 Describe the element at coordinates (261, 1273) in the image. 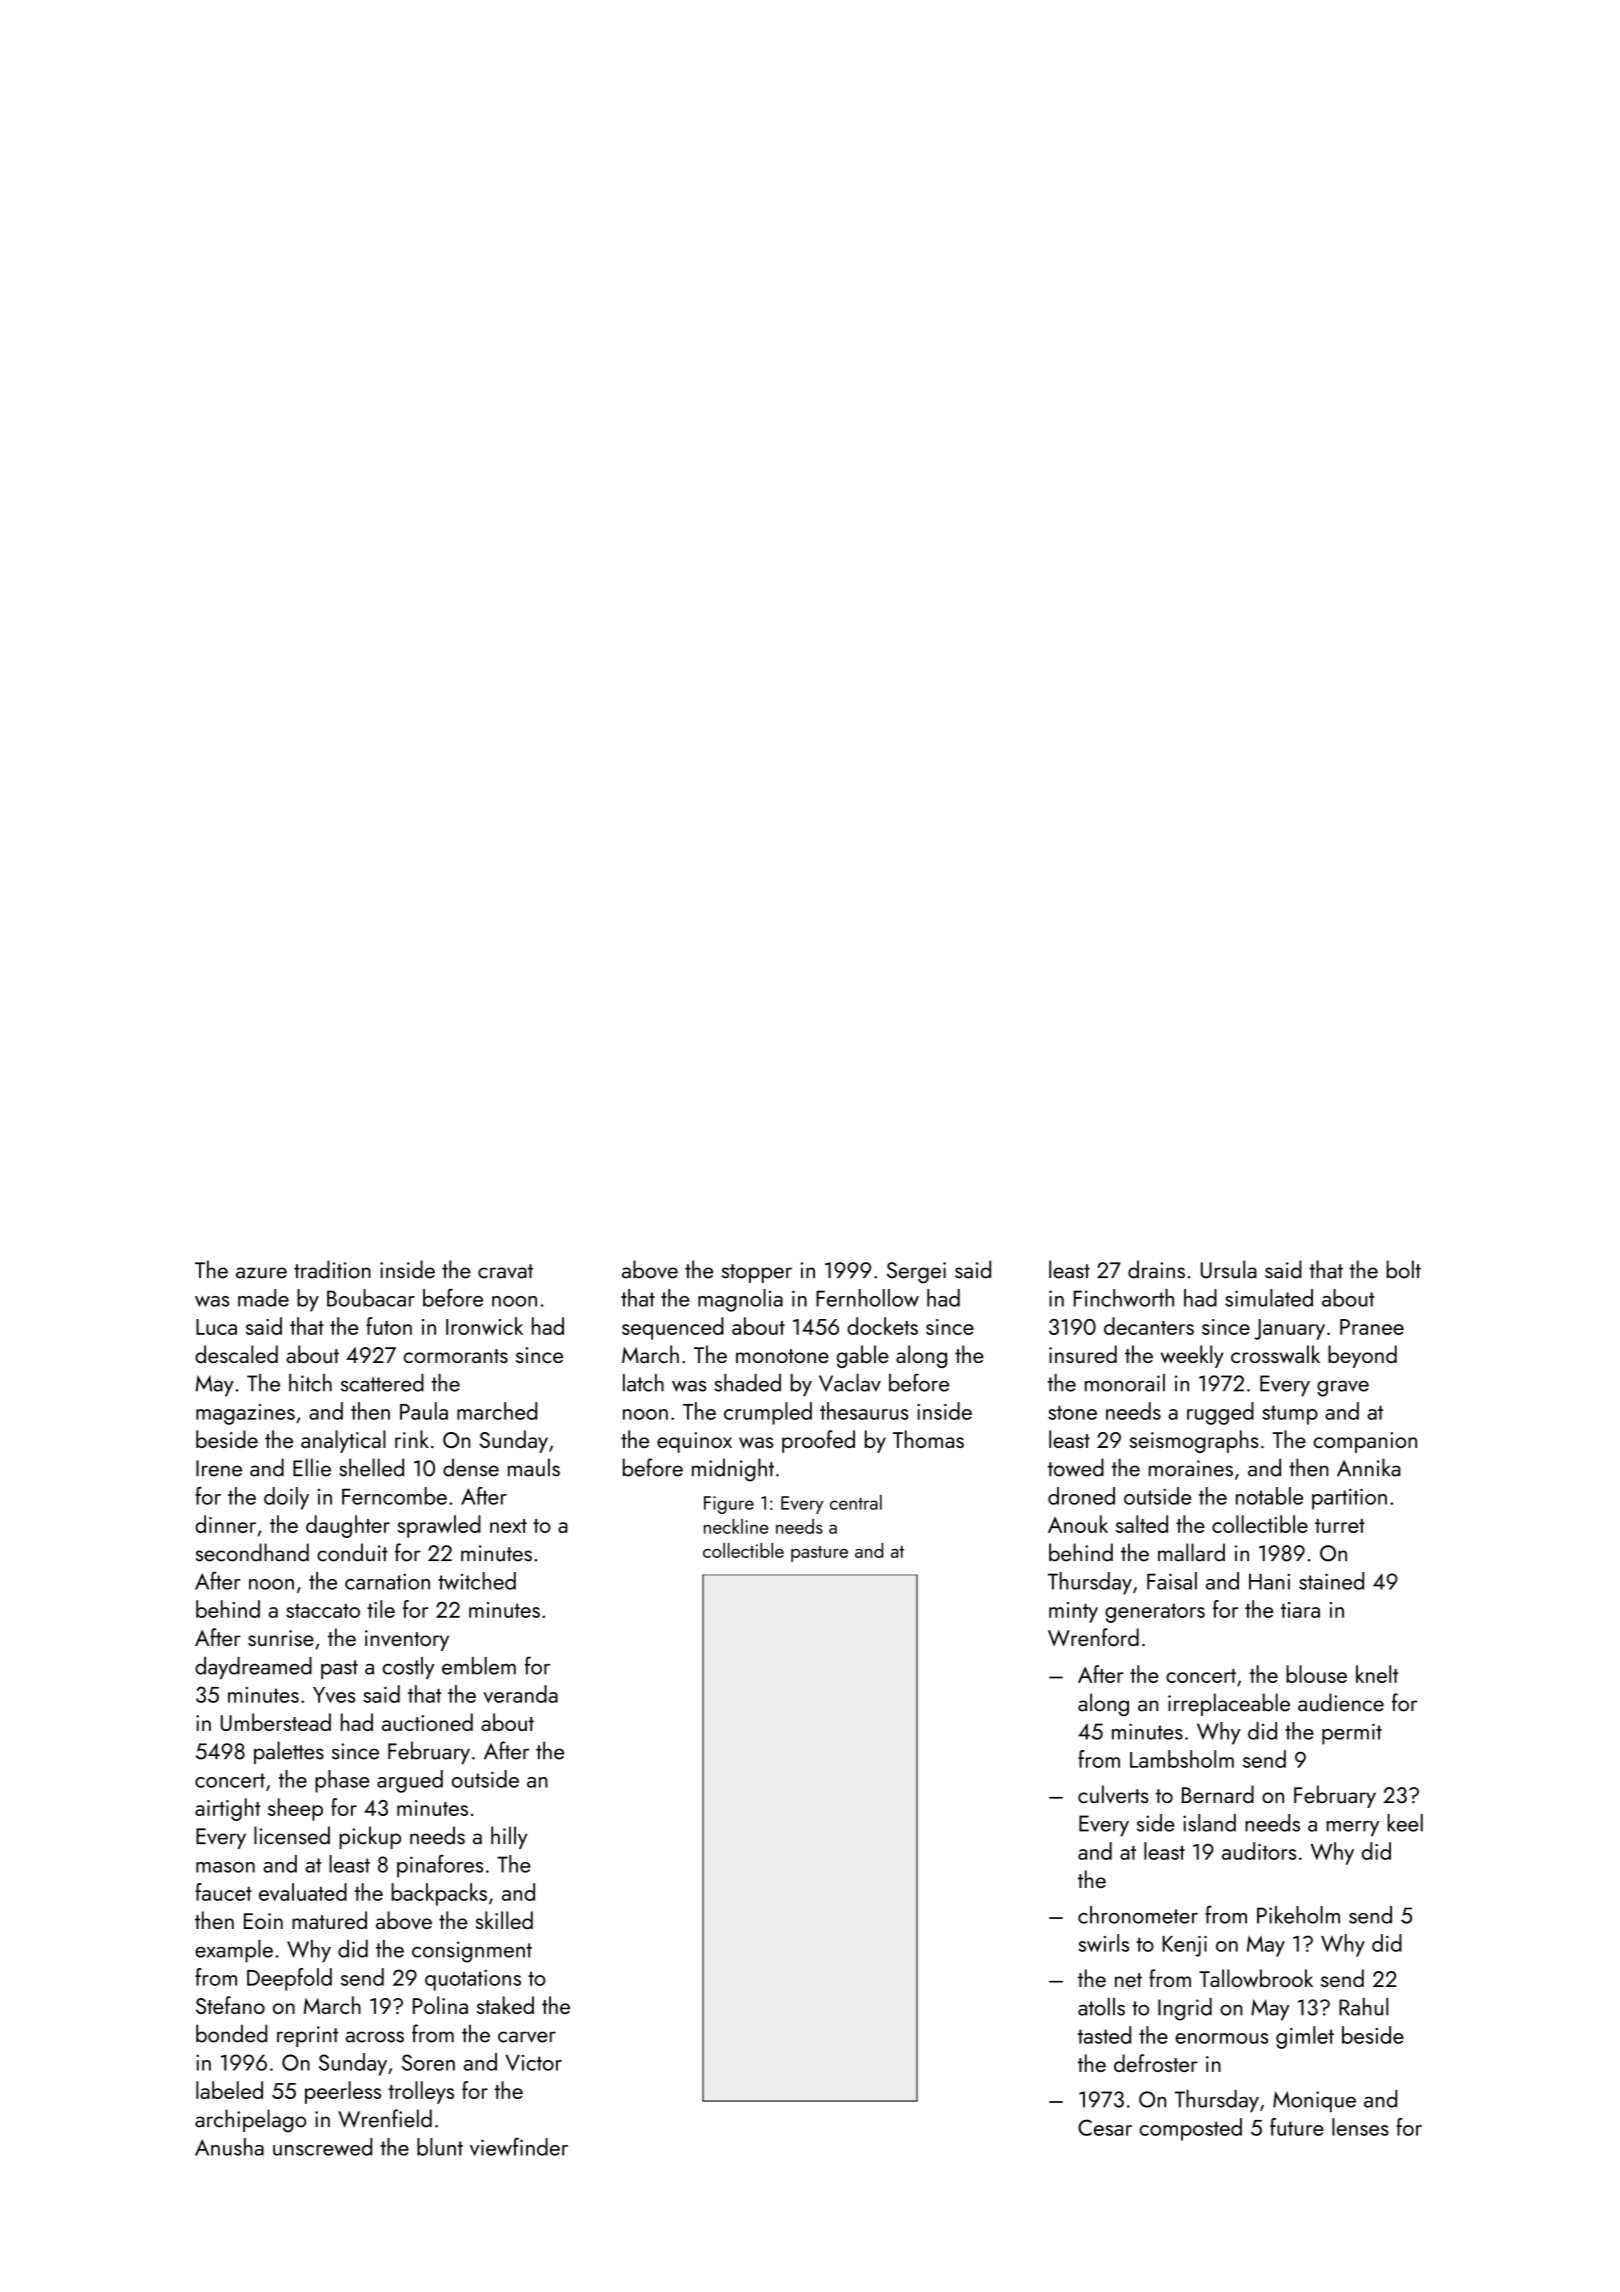

I see `azure` at that location.
